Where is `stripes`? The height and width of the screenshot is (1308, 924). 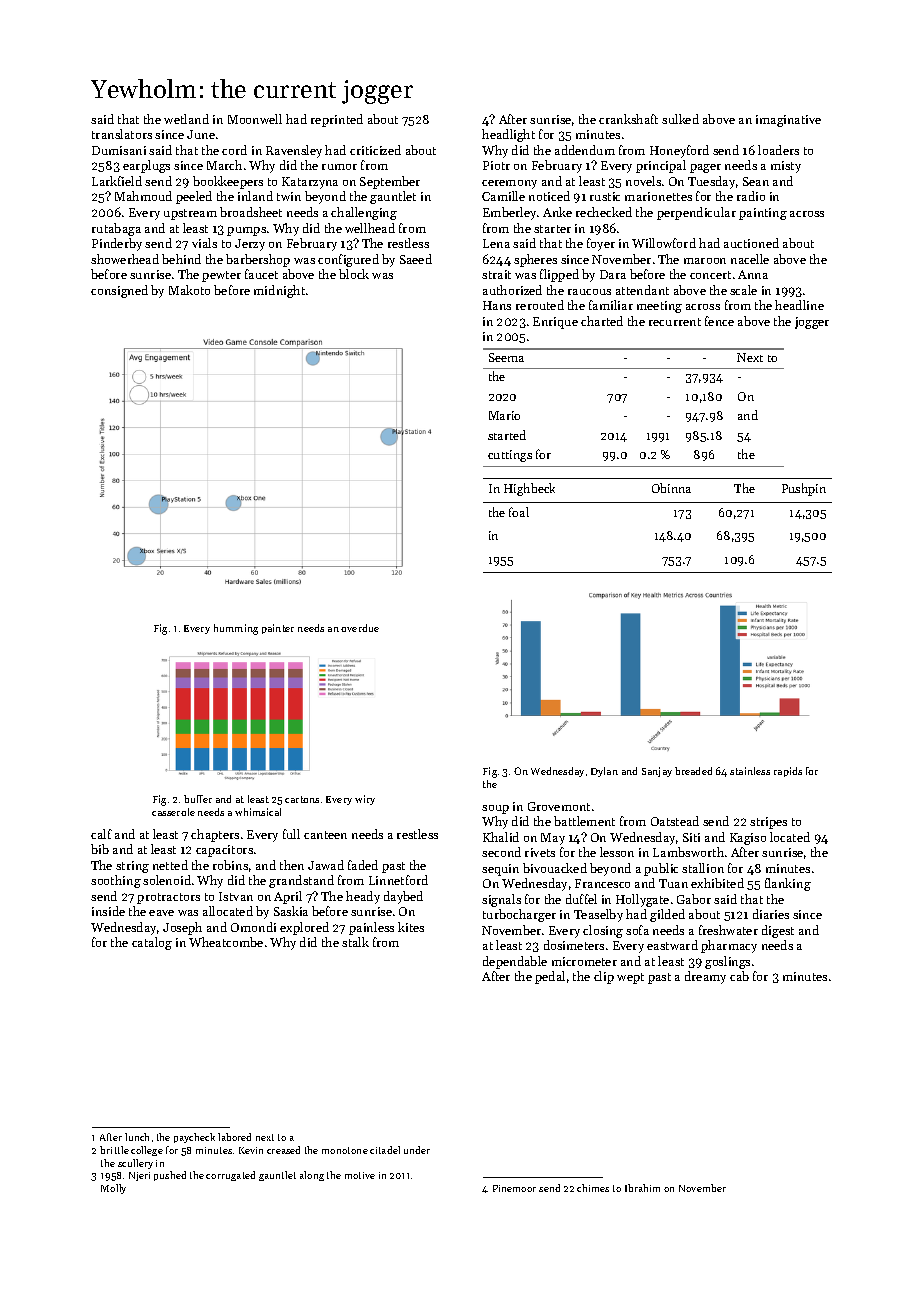 stripes is located at coordinates (768, 823).
